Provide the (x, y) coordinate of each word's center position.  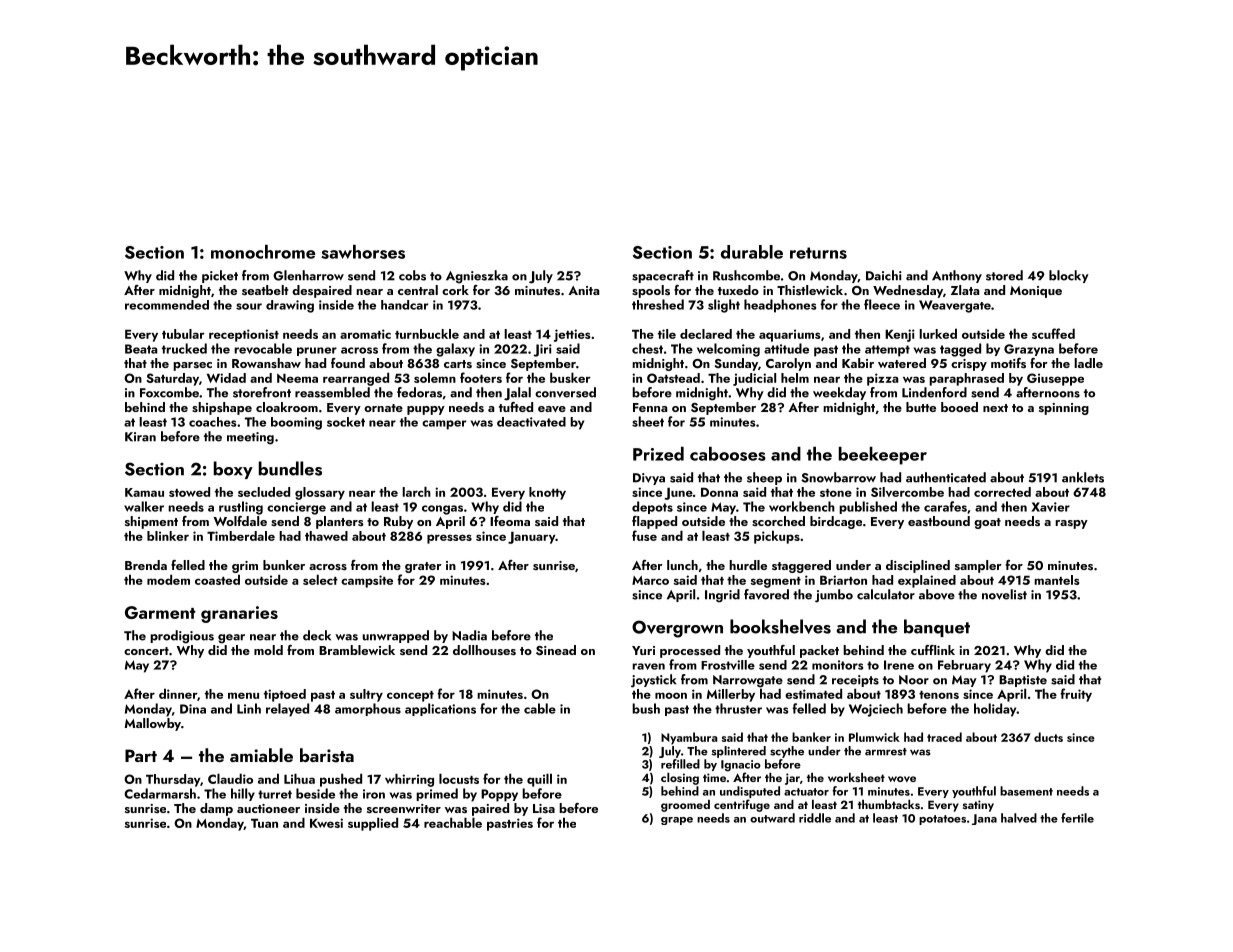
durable (752, 252)
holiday (995, 710)
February (964, 666)
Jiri (542, 350)
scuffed (1053, 333)
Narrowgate (748, 681)
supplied (373, 824)
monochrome (263, 252)
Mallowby (153, 724)
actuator (806, 792)
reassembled (332, 392)
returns (818, 253)
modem (168, 579)
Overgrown (677, 629)
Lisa (544, 808)
